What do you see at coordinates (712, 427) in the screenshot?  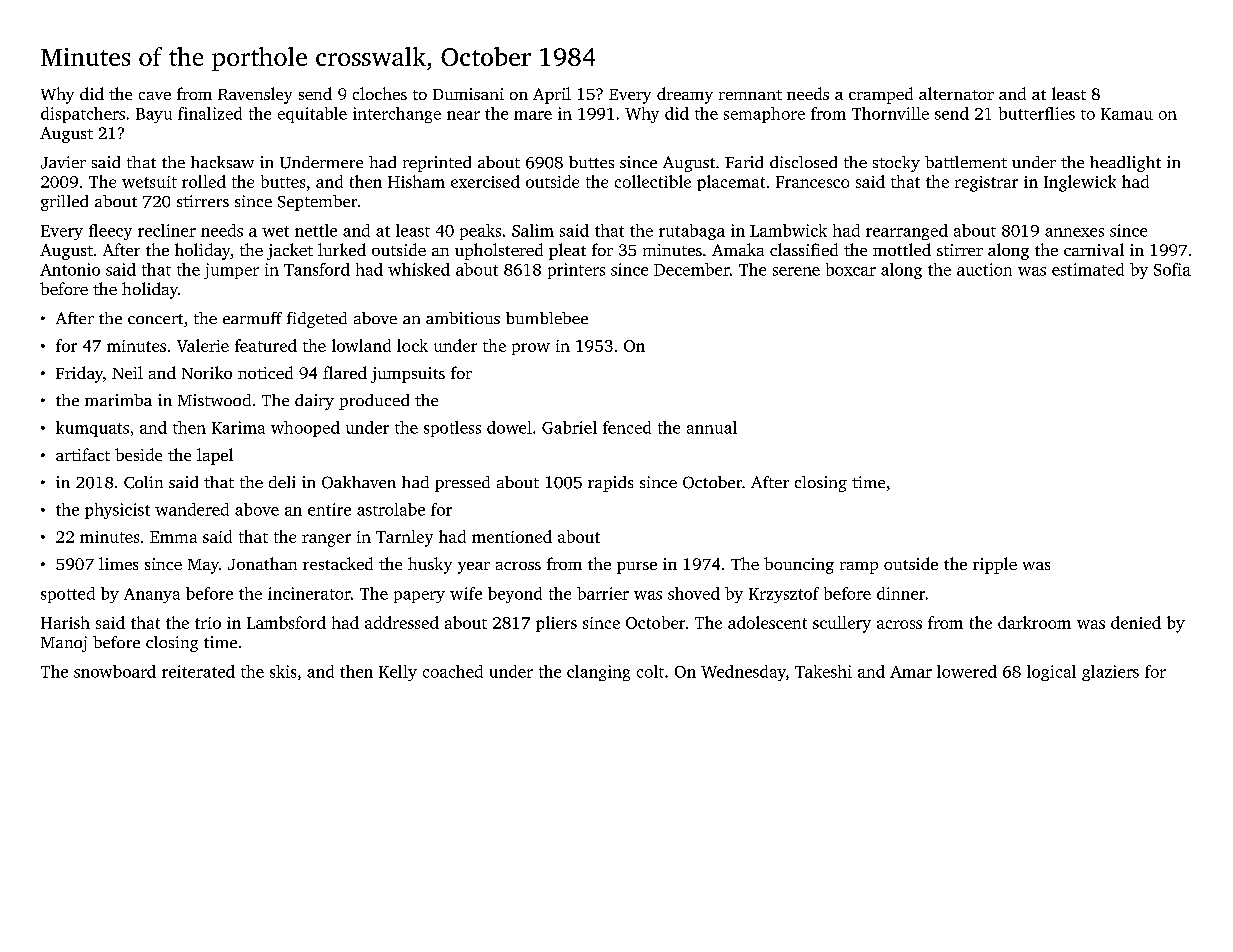 I see `annual` at bounding box center [712, 427].
